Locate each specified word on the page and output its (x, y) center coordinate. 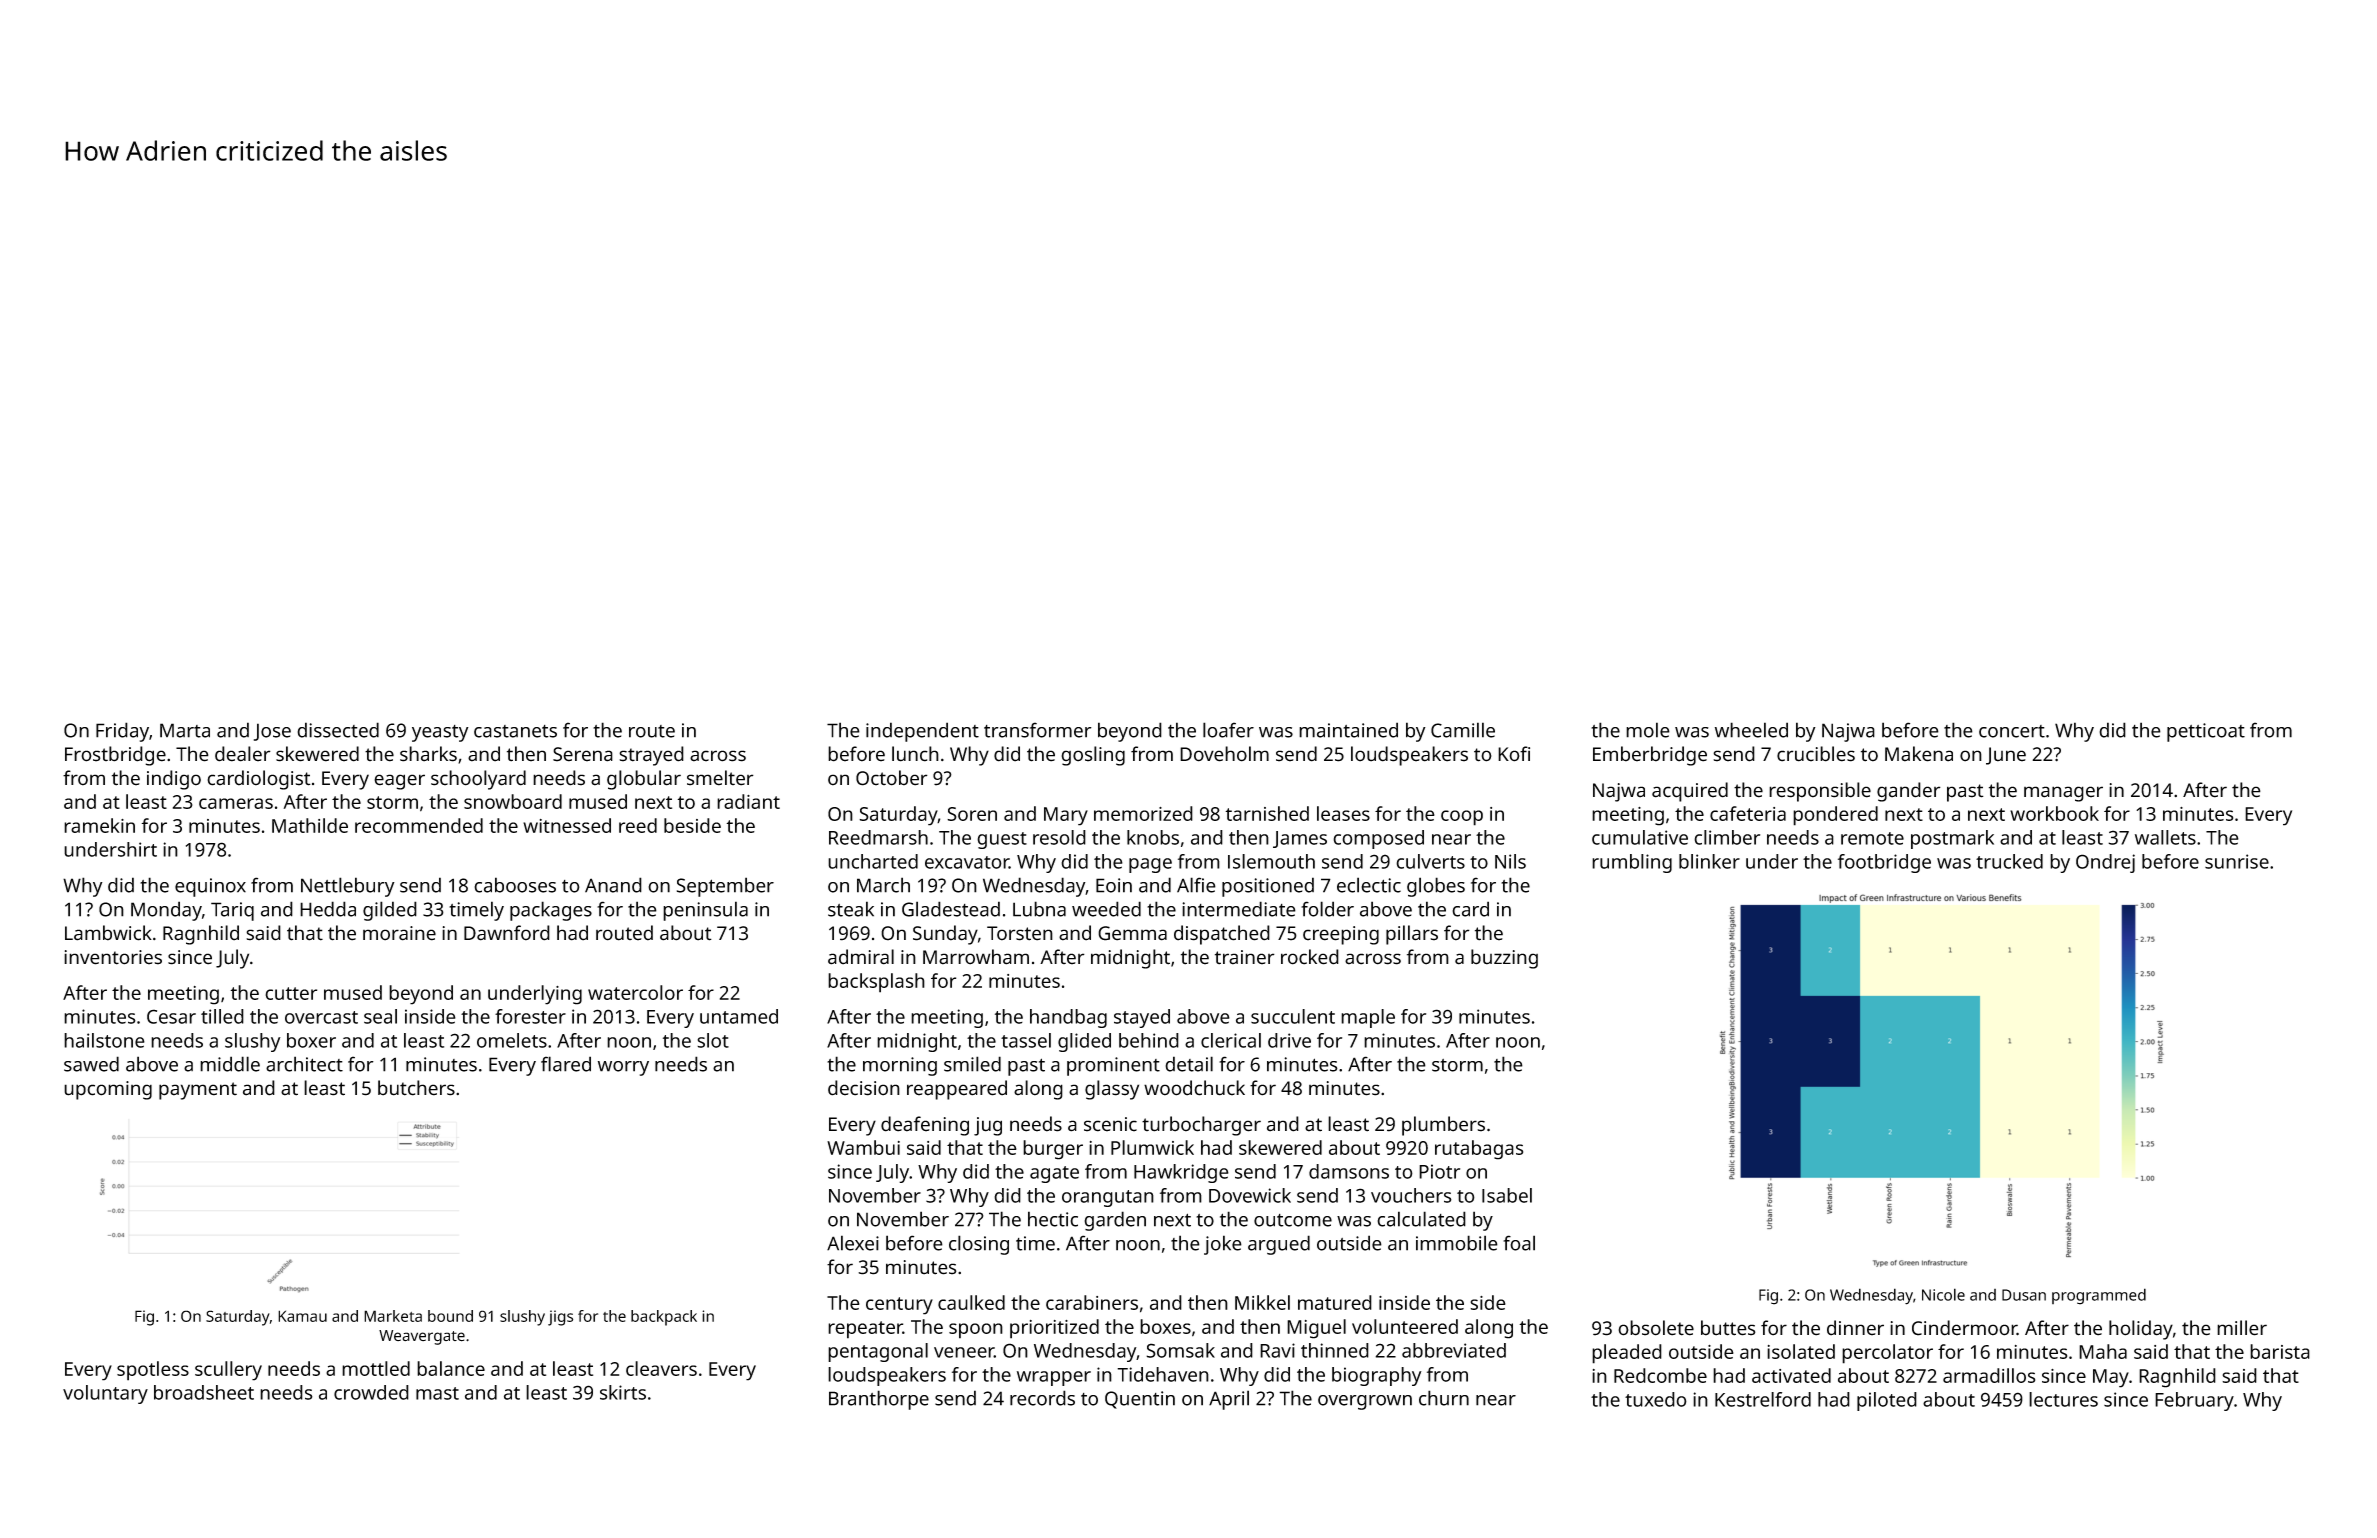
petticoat (2206, 732)
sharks (428, 754)
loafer (1228, 730)
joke (1223, 1245)
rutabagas (1479, 1150)
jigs (560, 1318)
